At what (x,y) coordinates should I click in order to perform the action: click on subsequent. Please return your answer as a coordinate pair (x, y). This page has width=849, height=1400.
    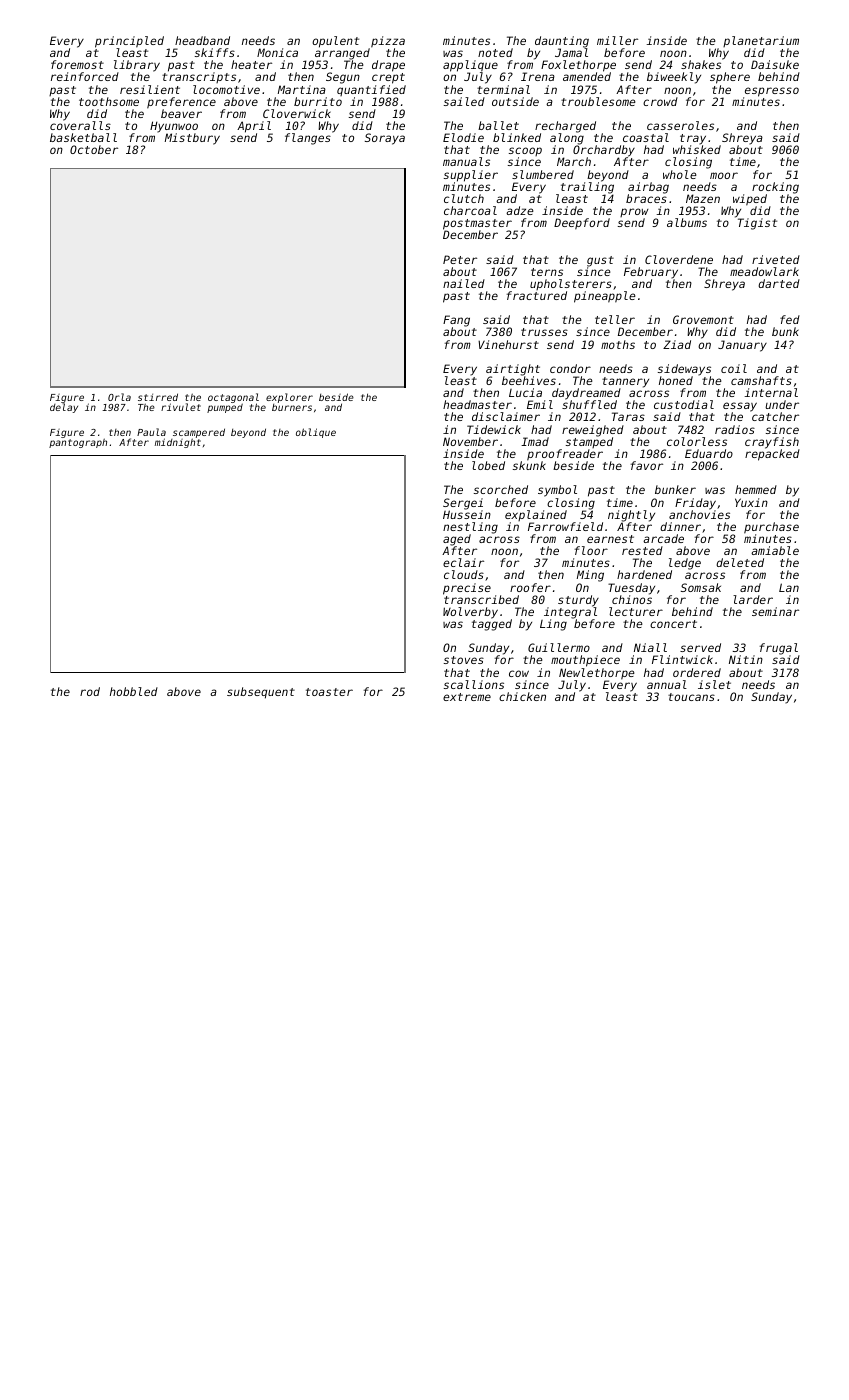
    Looking at the image, I should click on (261, 693).
